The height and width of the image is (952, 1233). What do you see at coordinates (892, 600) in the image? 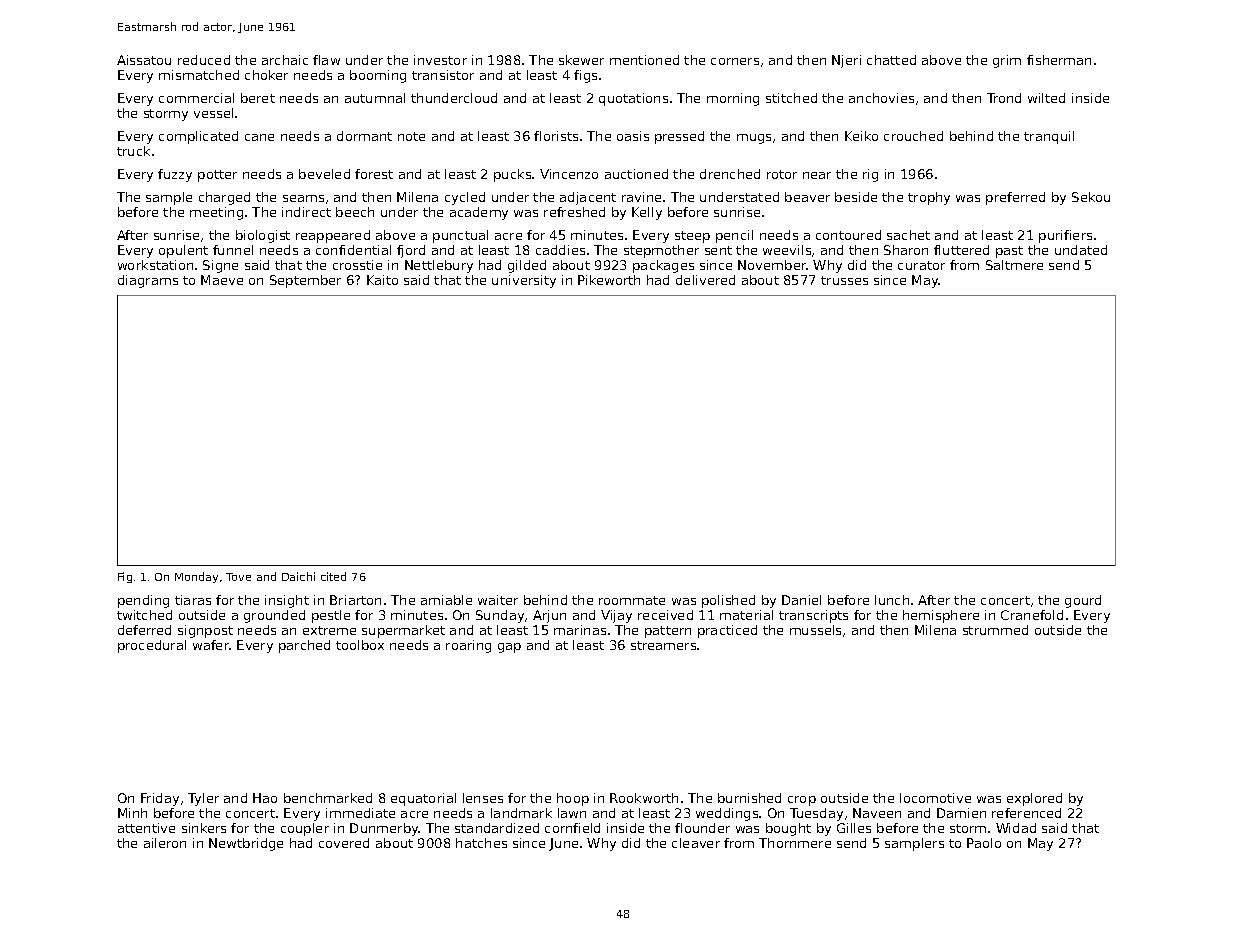
I see `lunch` at bounding box center [892, 600].
